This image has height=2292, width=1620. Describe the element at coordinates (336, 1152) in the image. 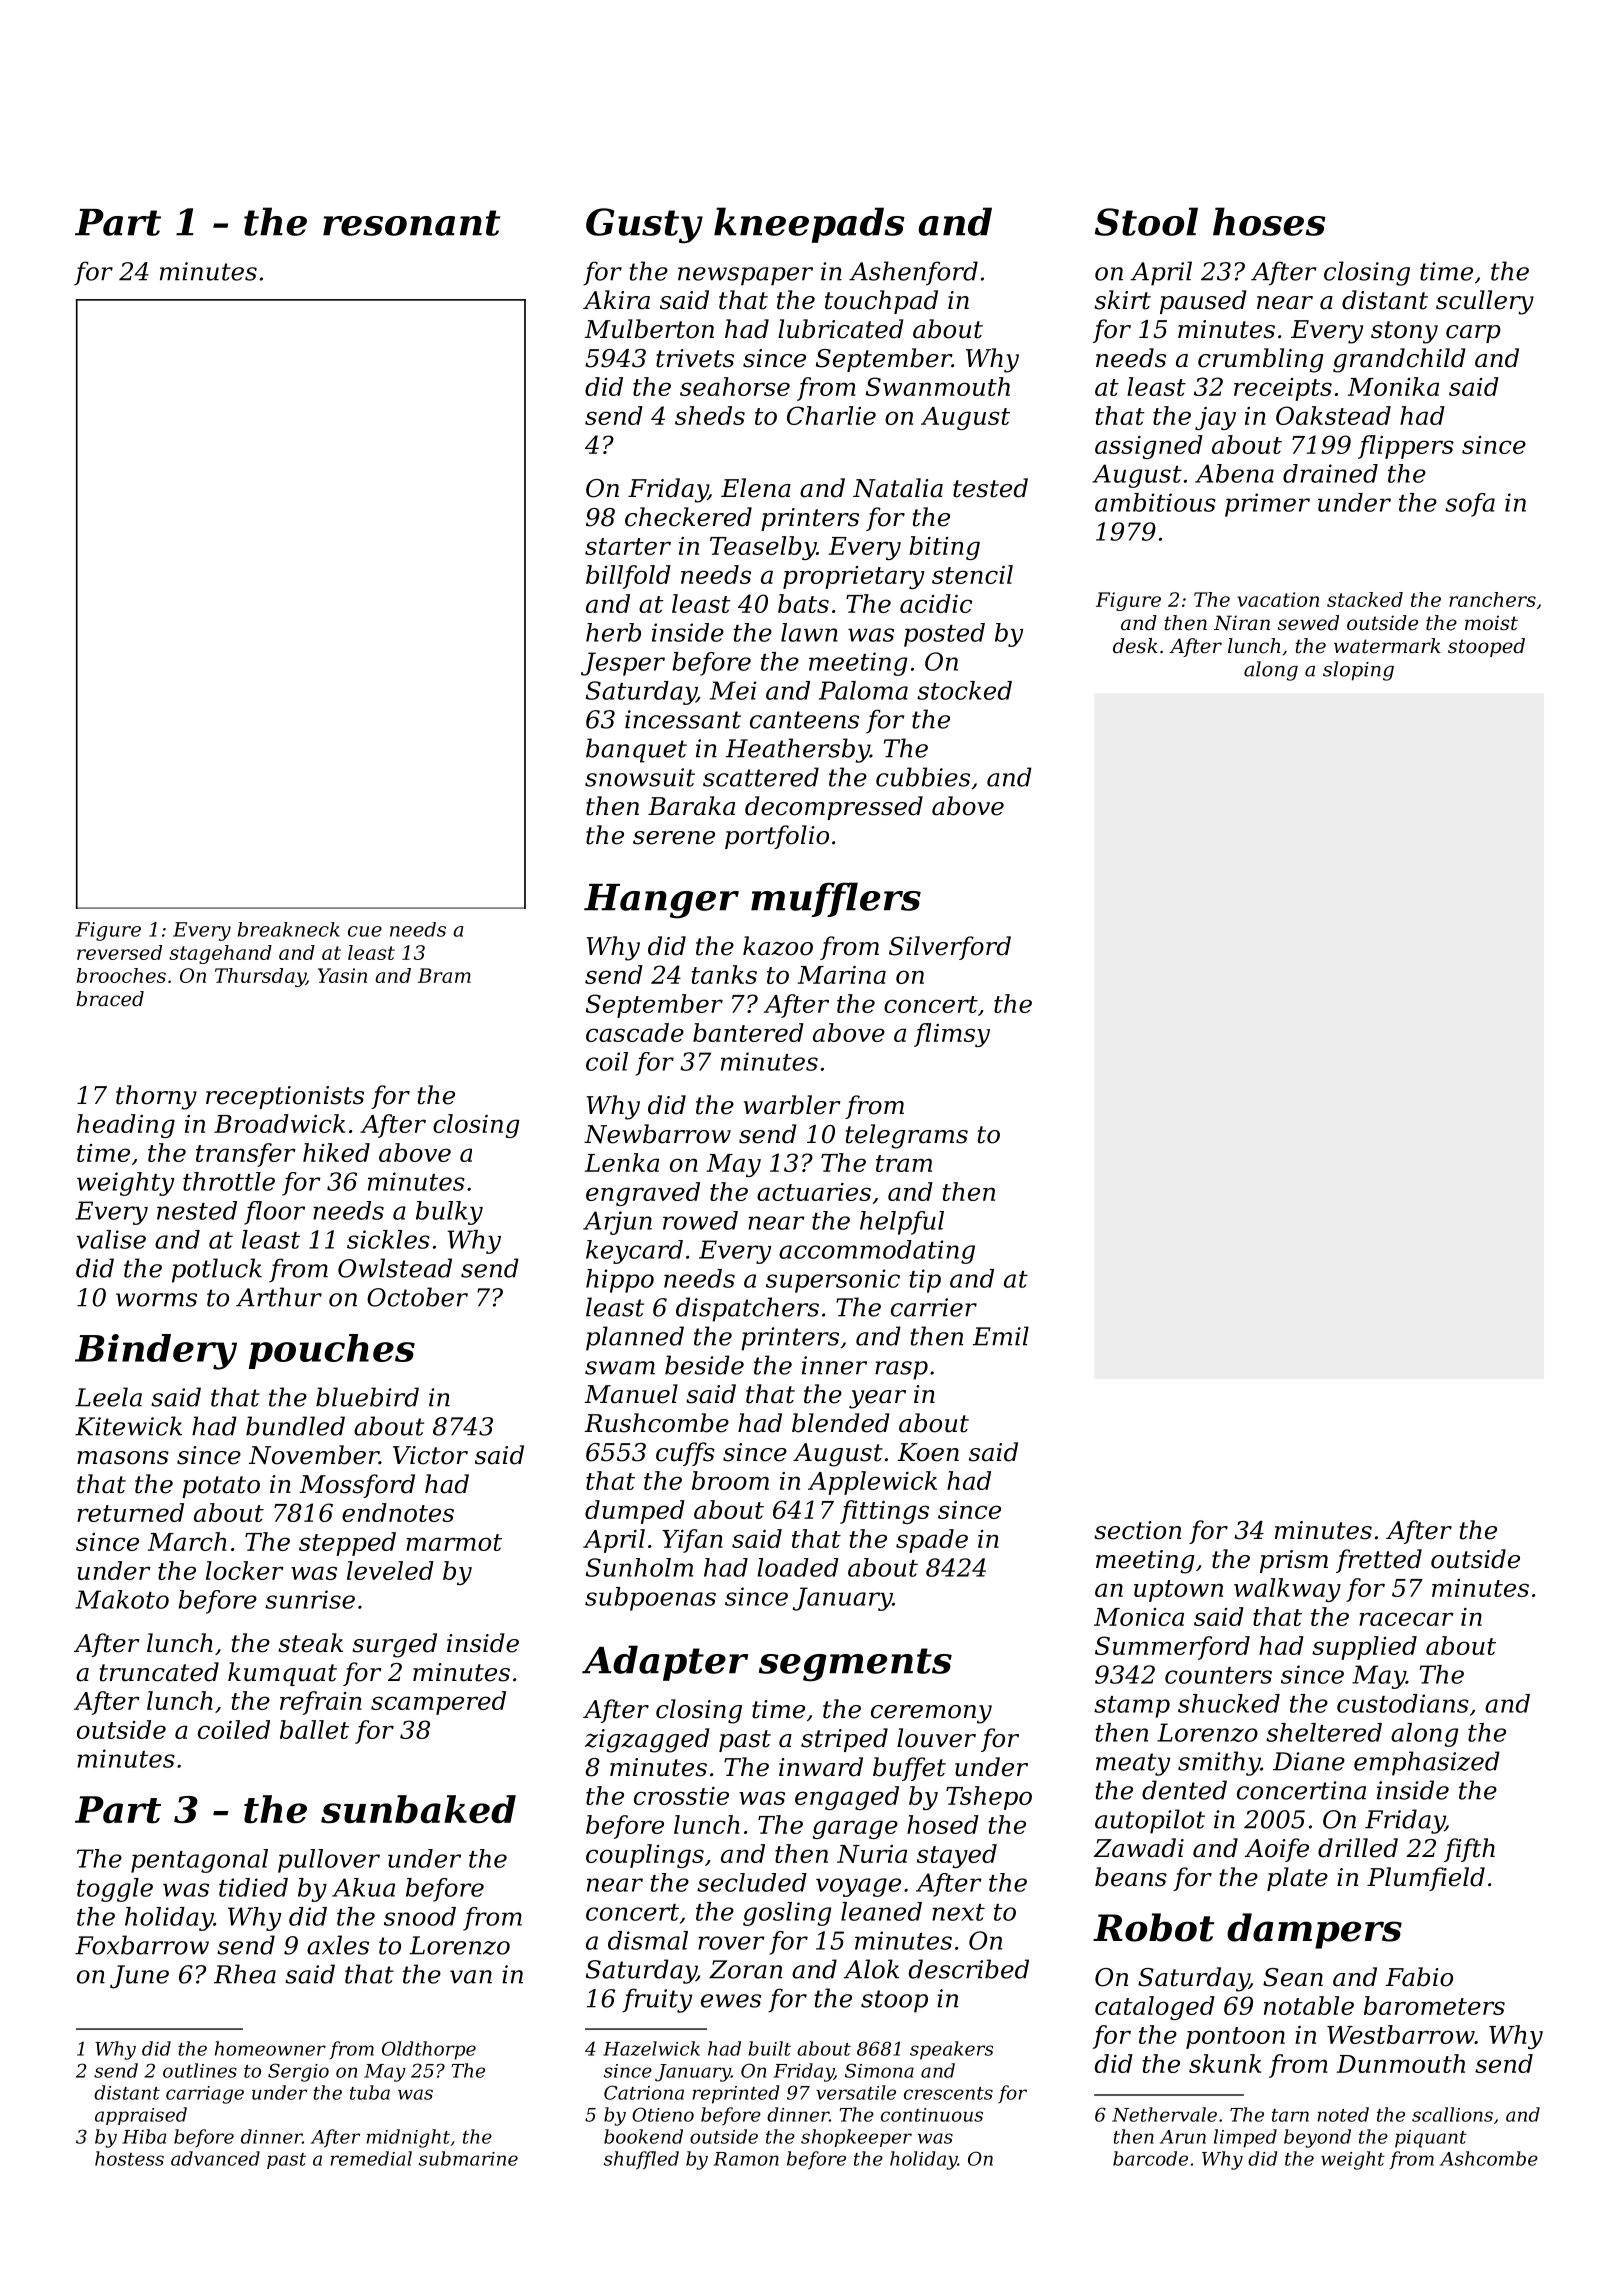

I see `hiked` at that location.
